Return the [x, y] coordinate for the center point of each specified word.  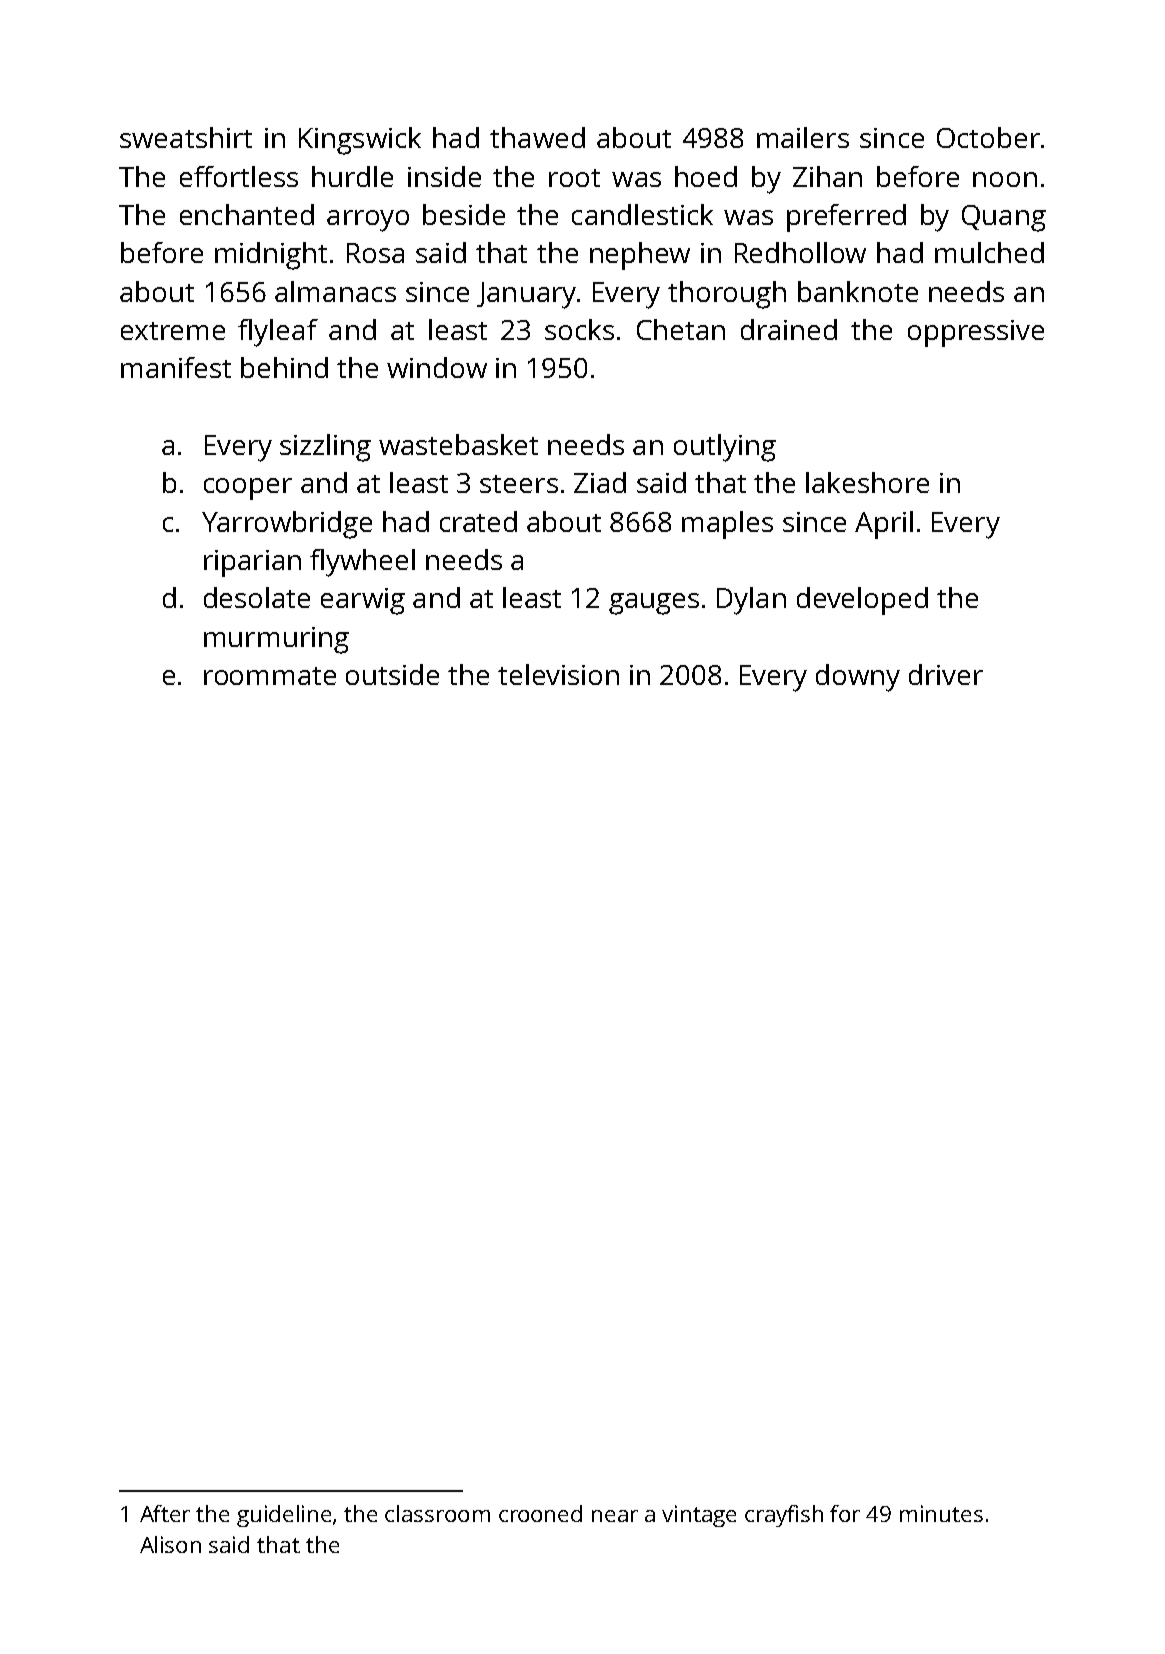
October [988, 137]
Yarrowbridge [287, 525]
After [165, 1513]
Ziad [600, 482]
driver [946, 674]
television [558, 674]
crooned [540, 1513]
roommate [270, 676]
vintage [699, 1516]
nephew [640, 256]
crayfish [784, 1516]
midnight [271, 256]
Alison [170, 1544]
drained [789, 329]
